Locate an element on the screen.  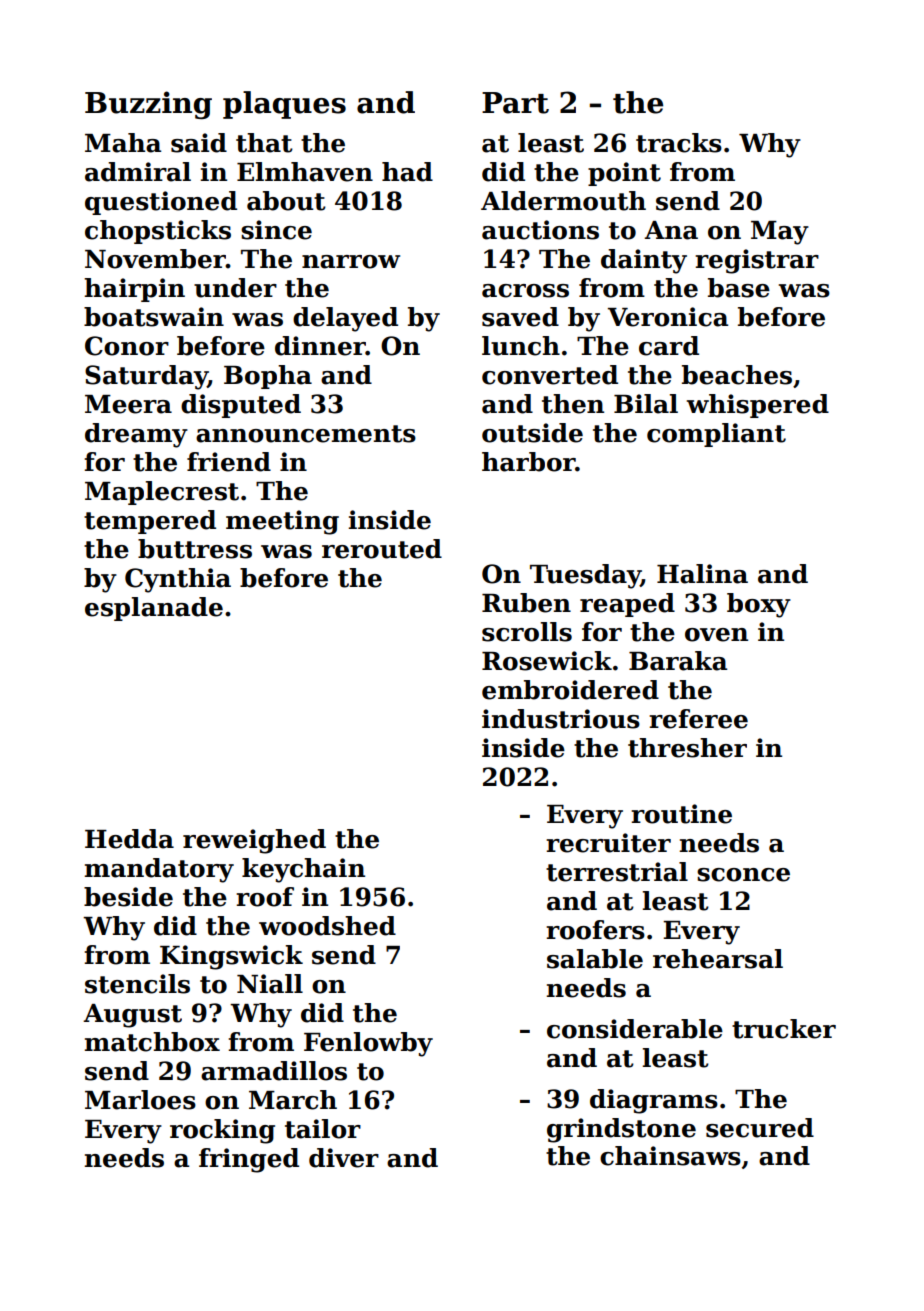
compliant is located at coordinates (716, 435).
